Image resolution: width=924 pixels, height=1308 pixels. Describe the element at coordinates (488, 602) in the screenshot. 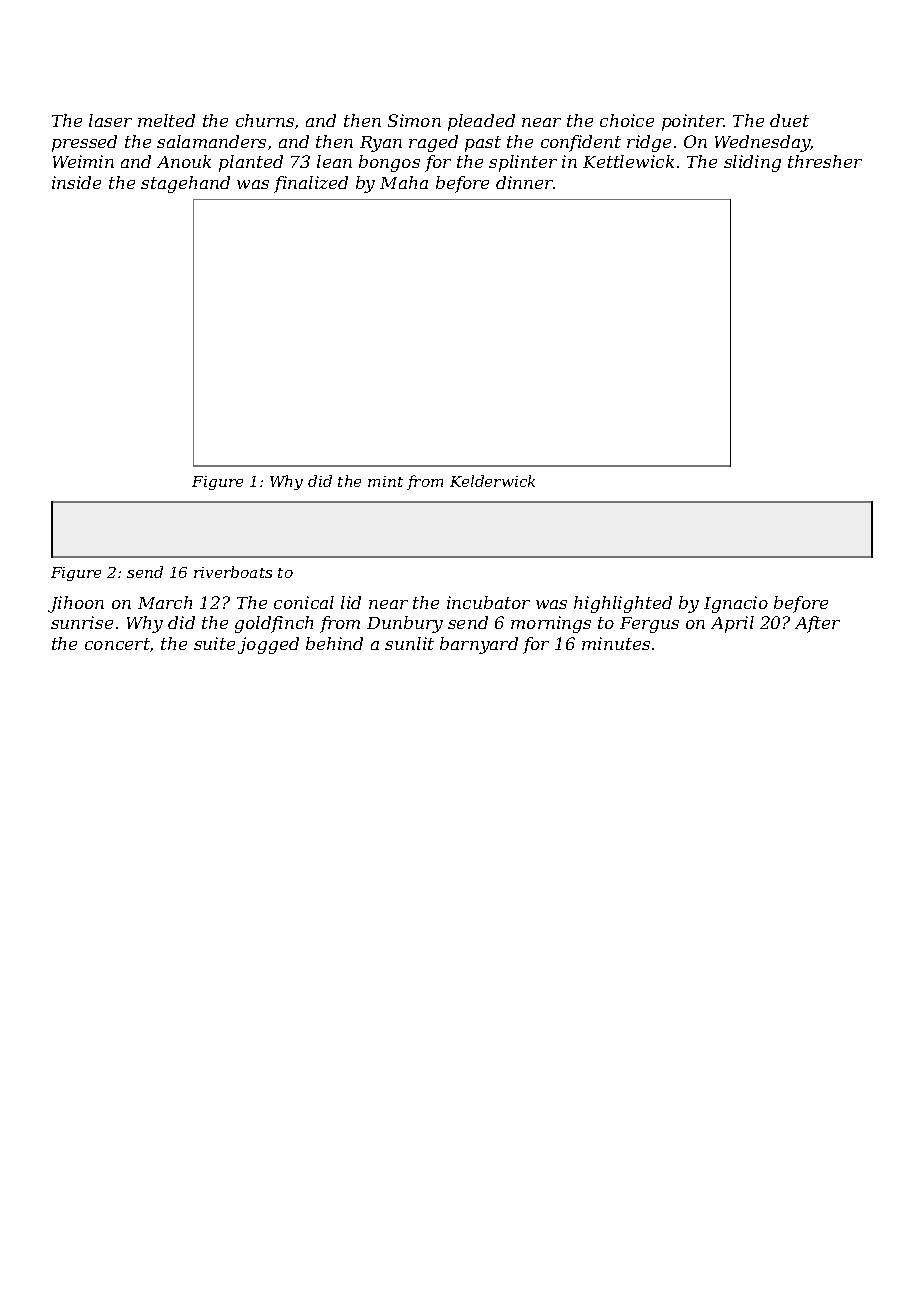

I see `incubator` at that location.
